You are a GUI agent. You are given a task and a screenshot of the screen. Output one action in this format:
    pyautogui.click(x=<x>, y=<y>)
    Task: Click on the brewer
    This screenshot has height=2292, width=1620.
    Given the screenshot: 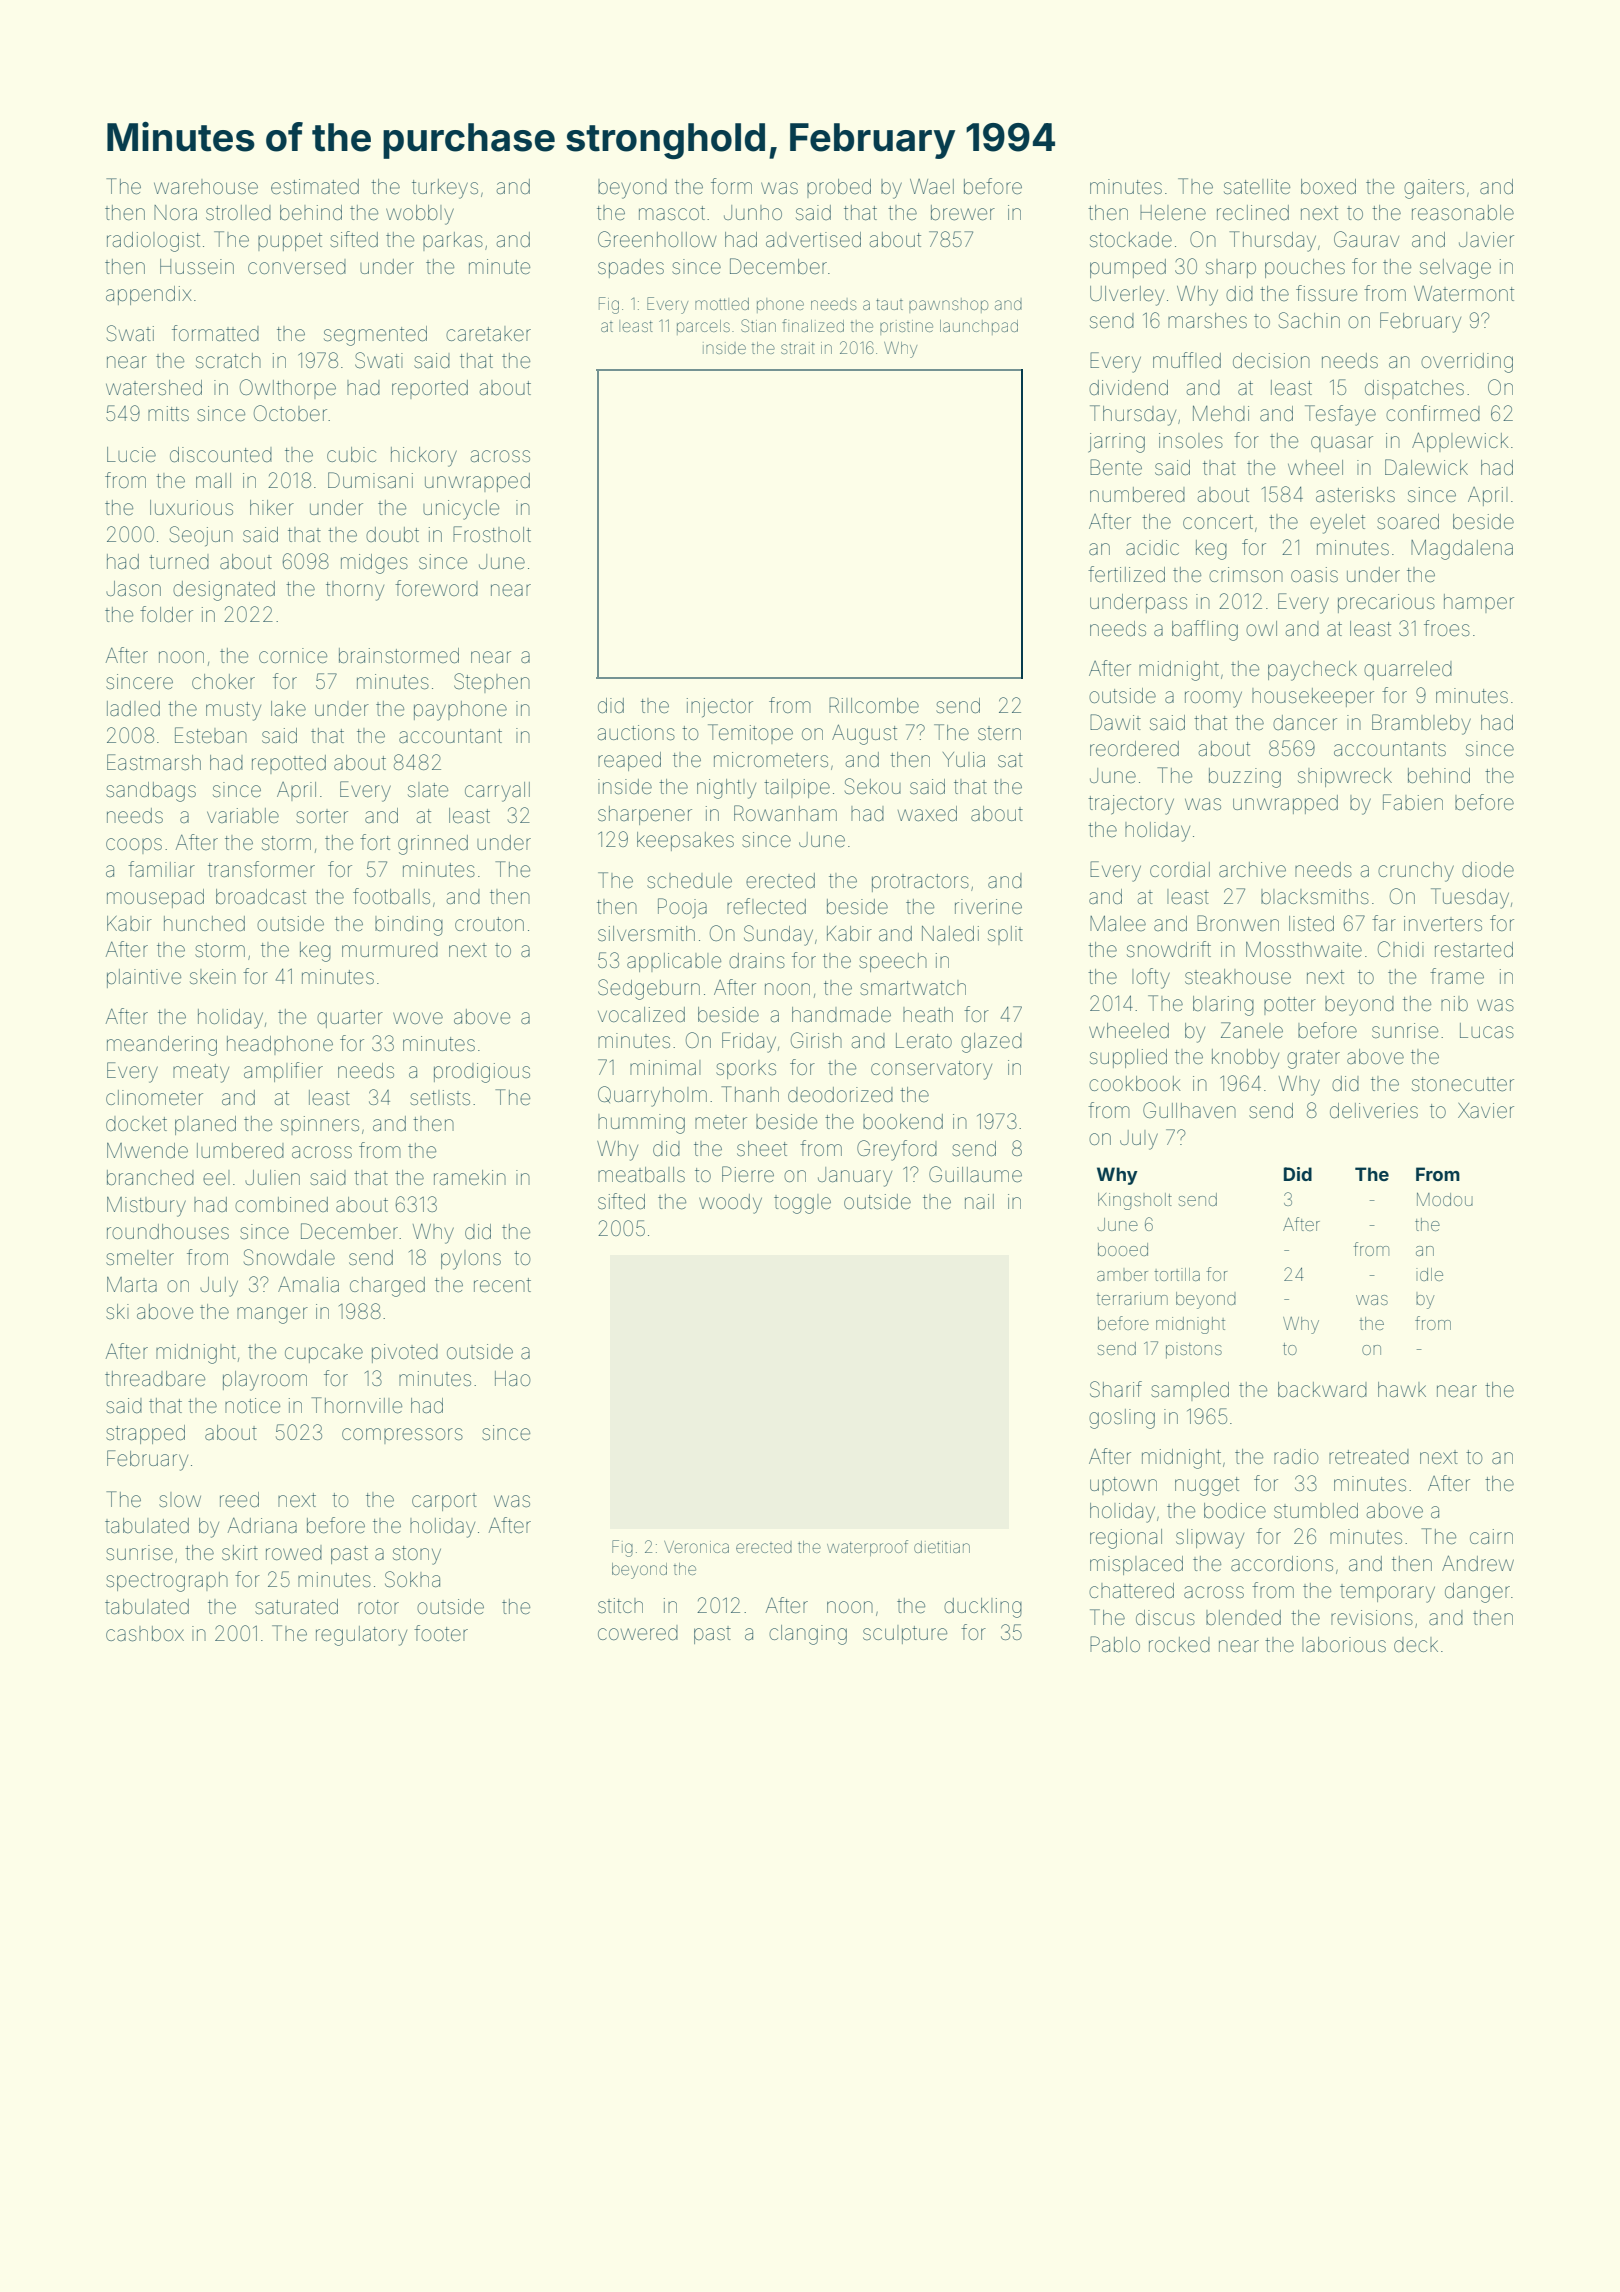 What is the action you would take?
    pyautogui.click(x=963, y=213)
